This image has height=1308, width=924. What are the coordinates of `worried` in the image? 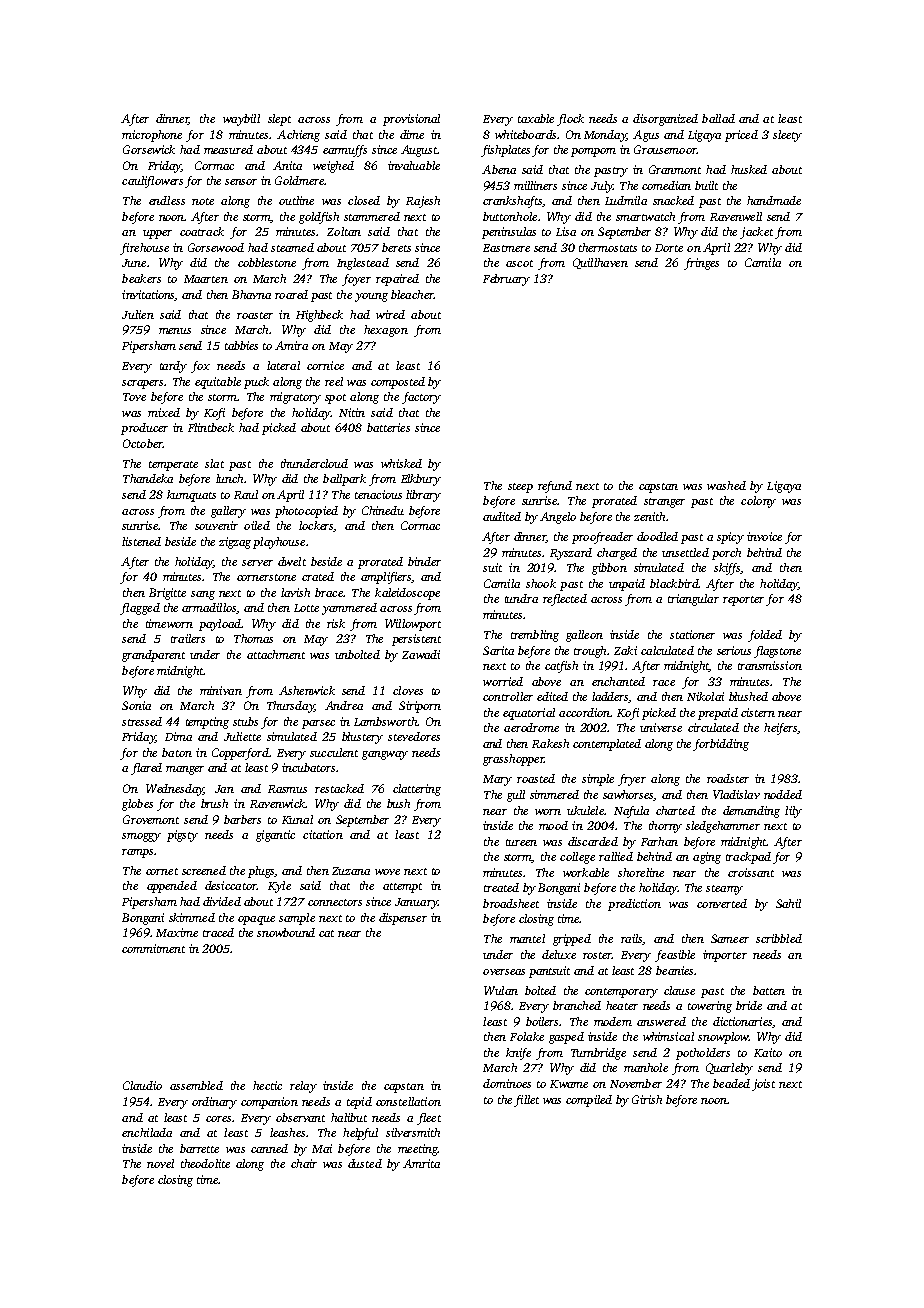 It's located at (503, 681).
